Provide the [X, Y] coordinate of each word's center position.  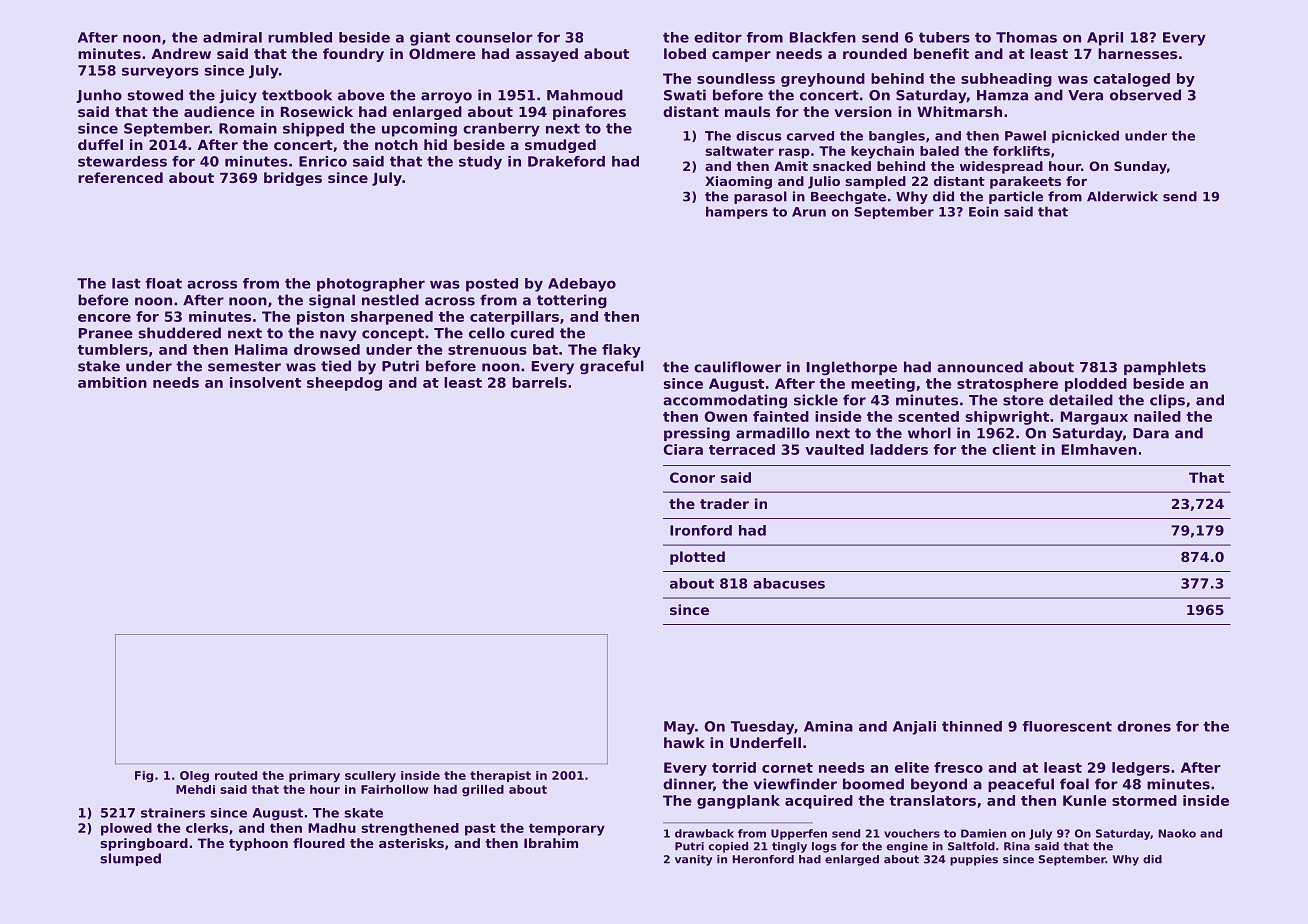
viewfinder [795, 784]
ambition [112, 382]
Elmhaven [1099, 449]
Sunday [1140, 167]
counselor [494, 37]
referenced [120, 177]
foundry [353, 55]
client [1014, 449]
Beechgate [848, 197]
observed [1145, 95]
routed [236, 775]
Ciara [683, 449]
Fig [144, 777]
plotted [697, 558]
